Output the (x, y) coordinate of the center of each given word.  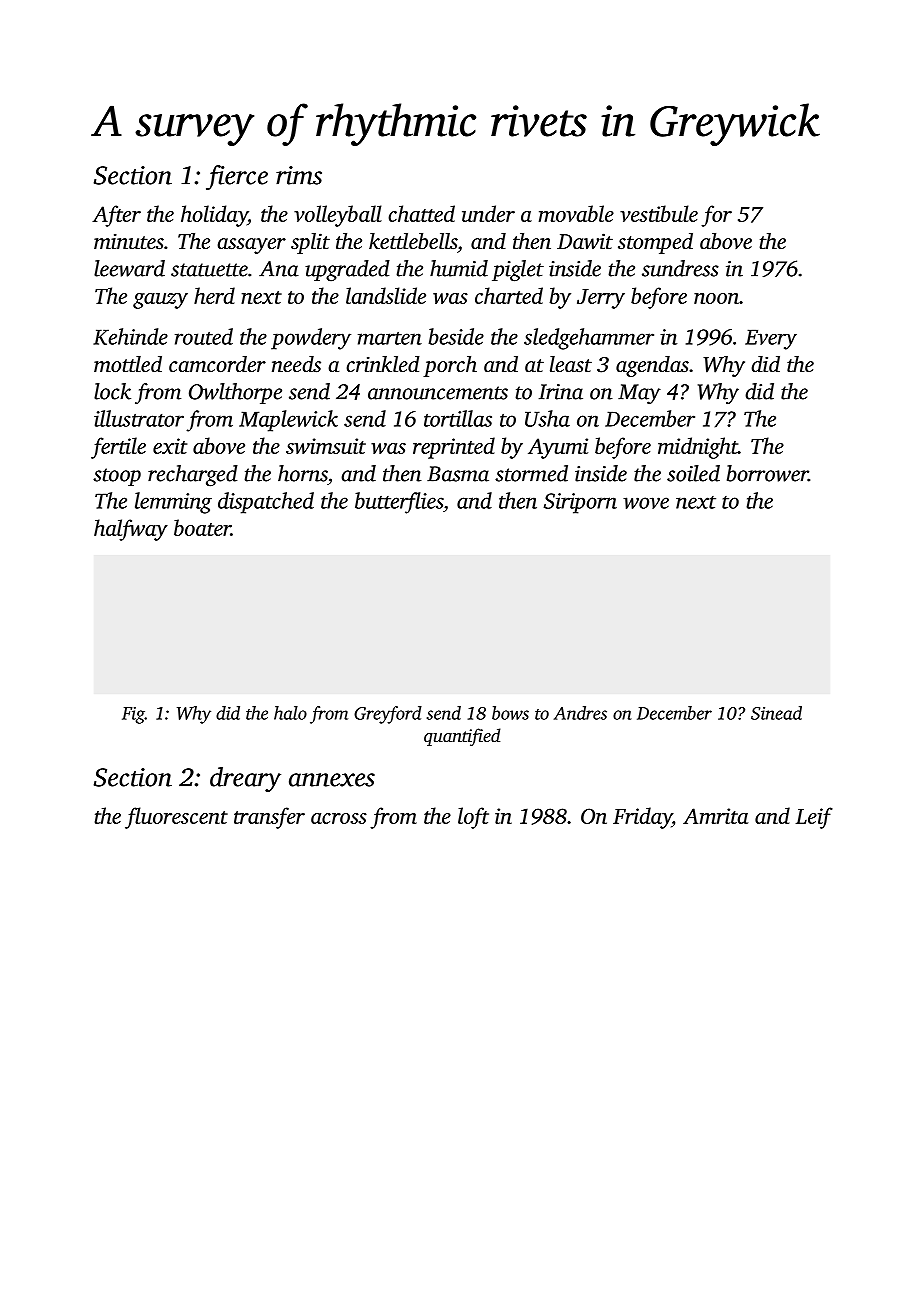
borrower (767, 473)
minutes (129, 241)
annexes (332, 780)
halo (290, 713)
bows (510, 713)
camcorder (217, 364)
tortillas (458, 418)
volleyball (338, 216)
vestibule (659, 213)
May (639, 394)
